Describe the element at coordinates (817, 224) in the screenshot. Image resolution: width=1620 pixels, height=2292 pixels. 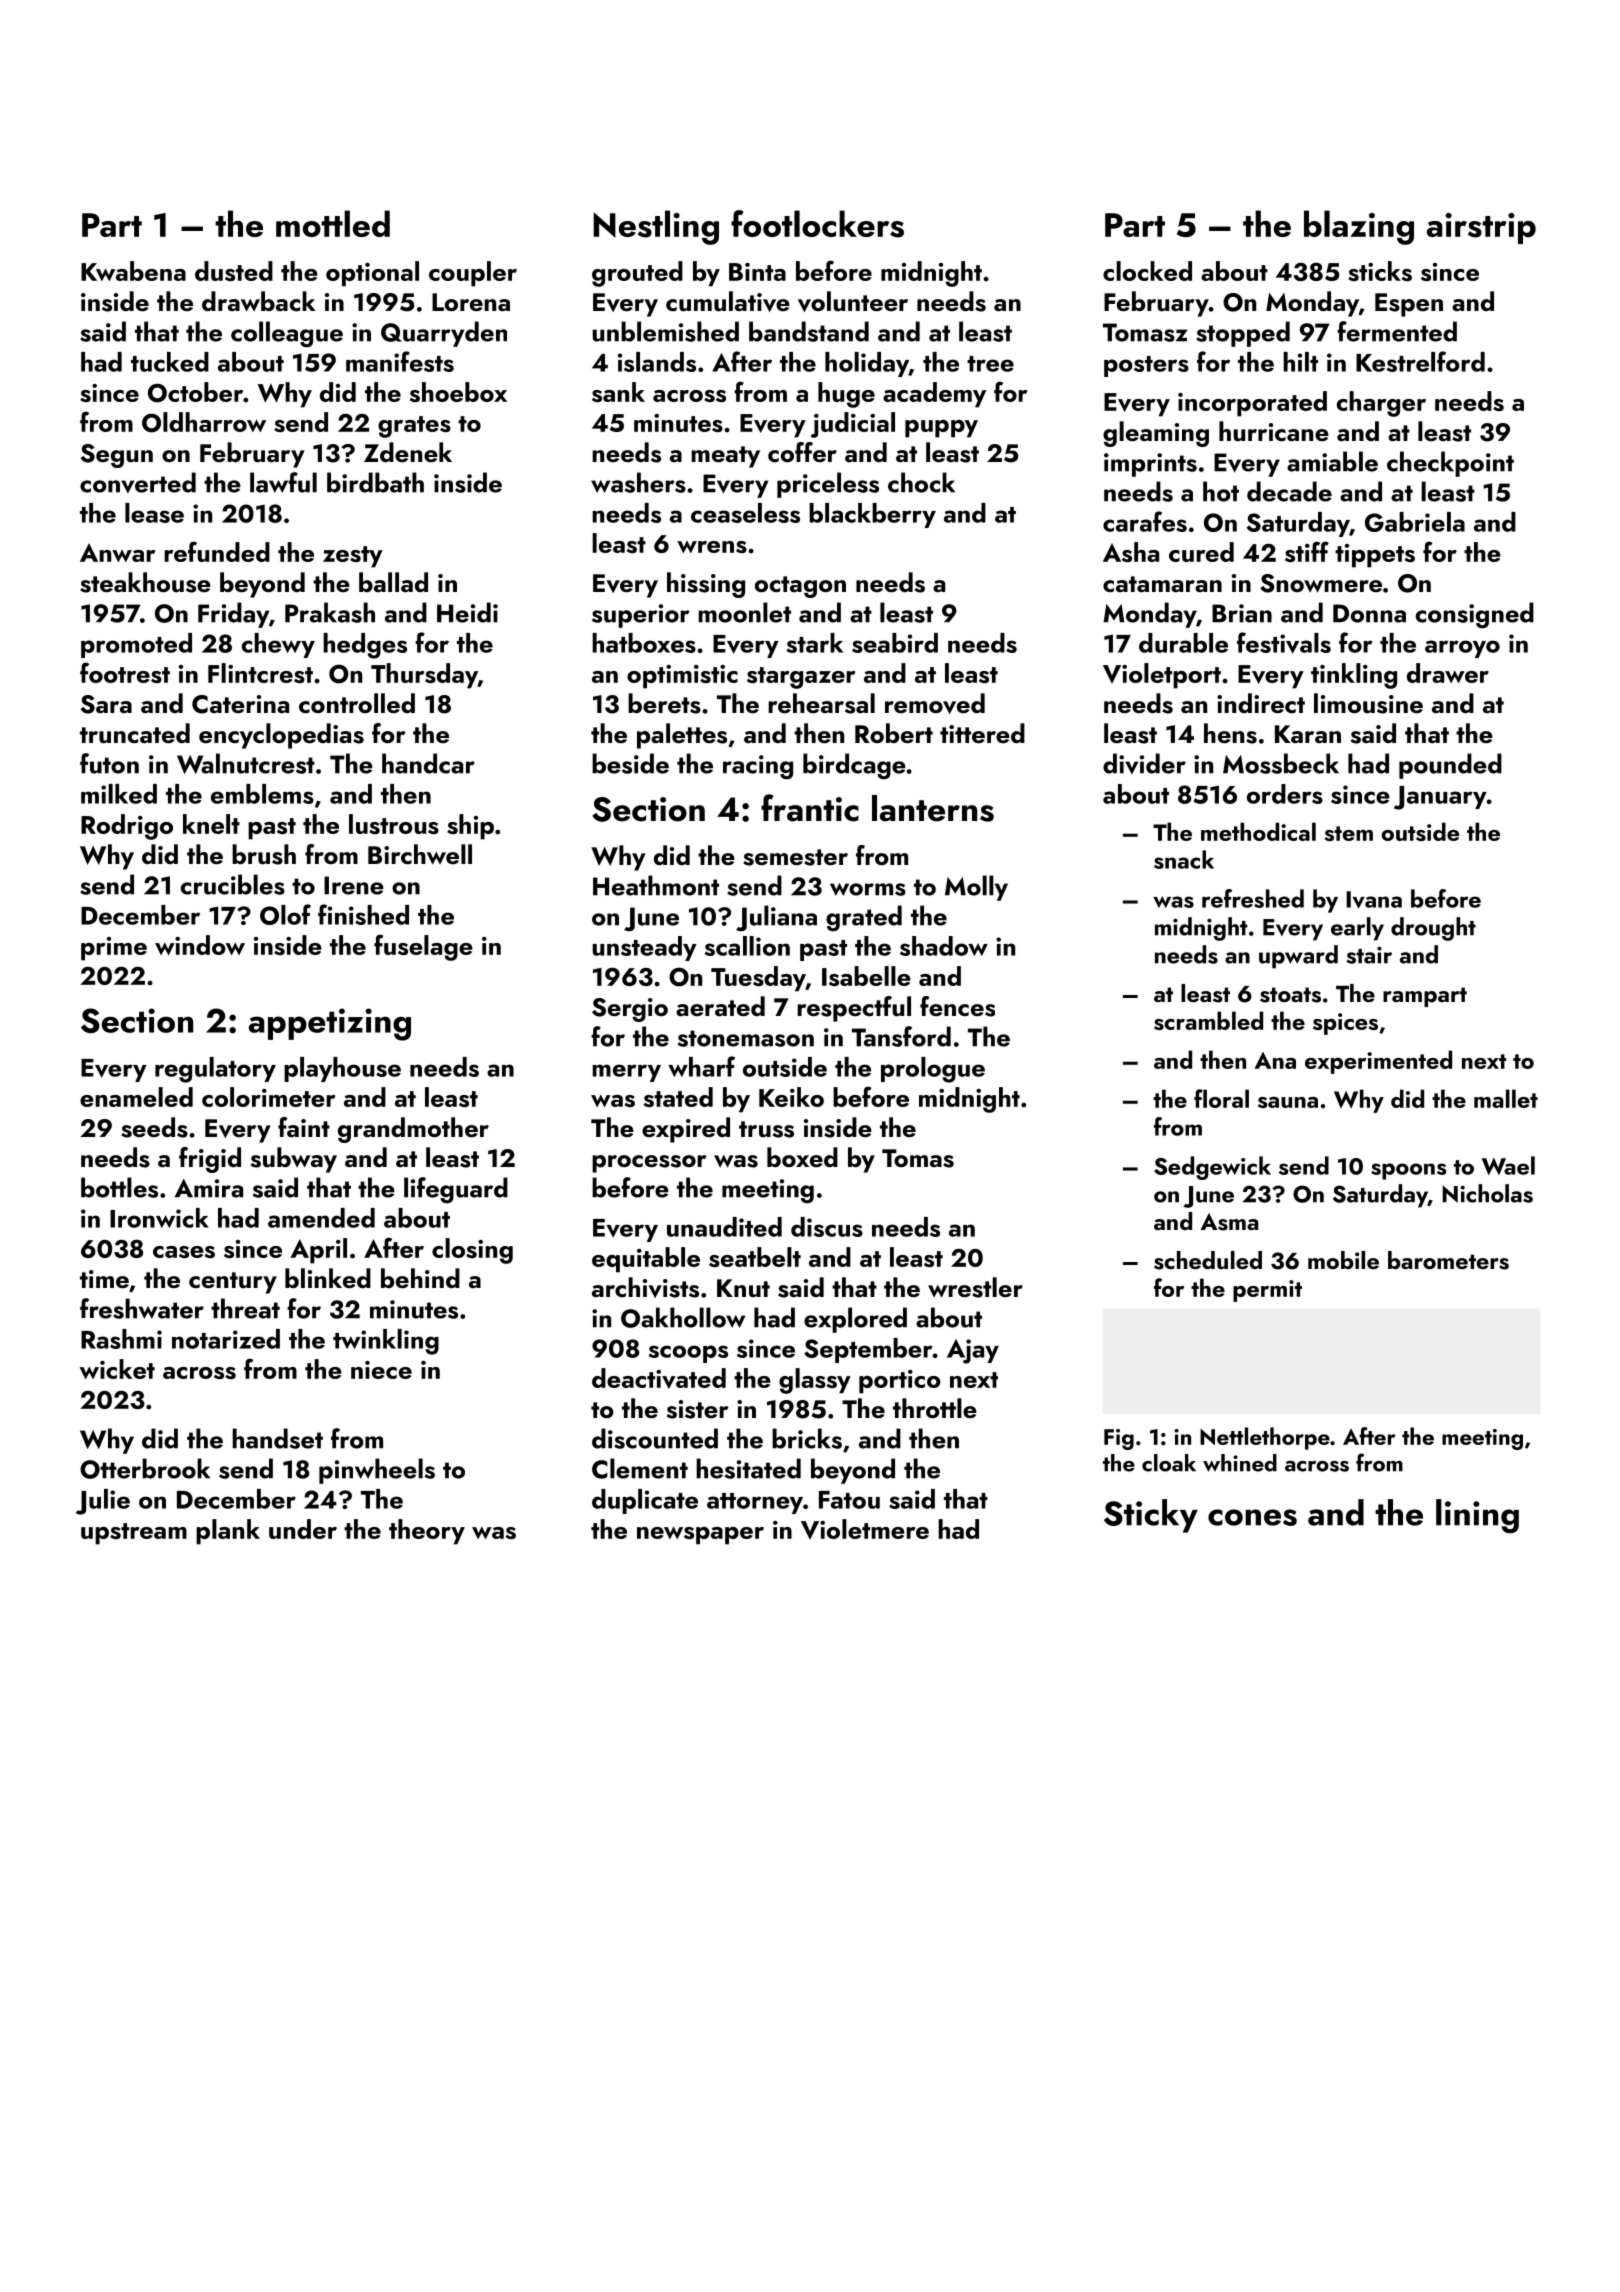
I see `footlockers` at that location.
